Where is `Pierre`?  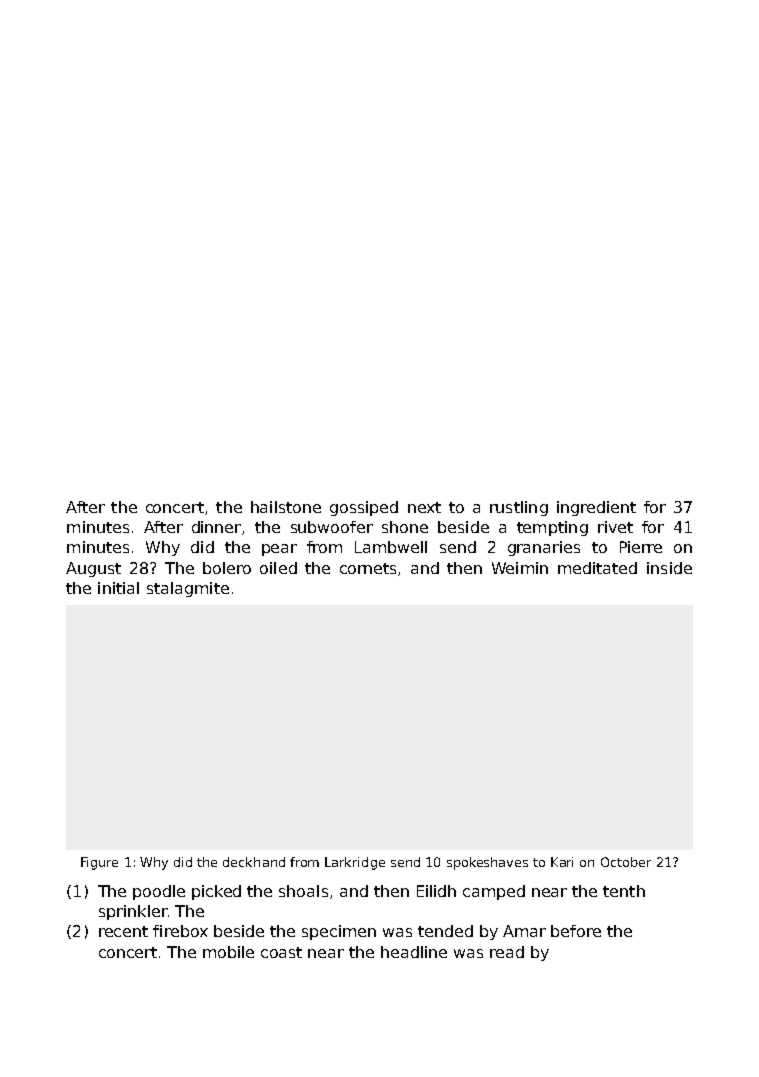 Pierre is located at coordinates (641, 547).
